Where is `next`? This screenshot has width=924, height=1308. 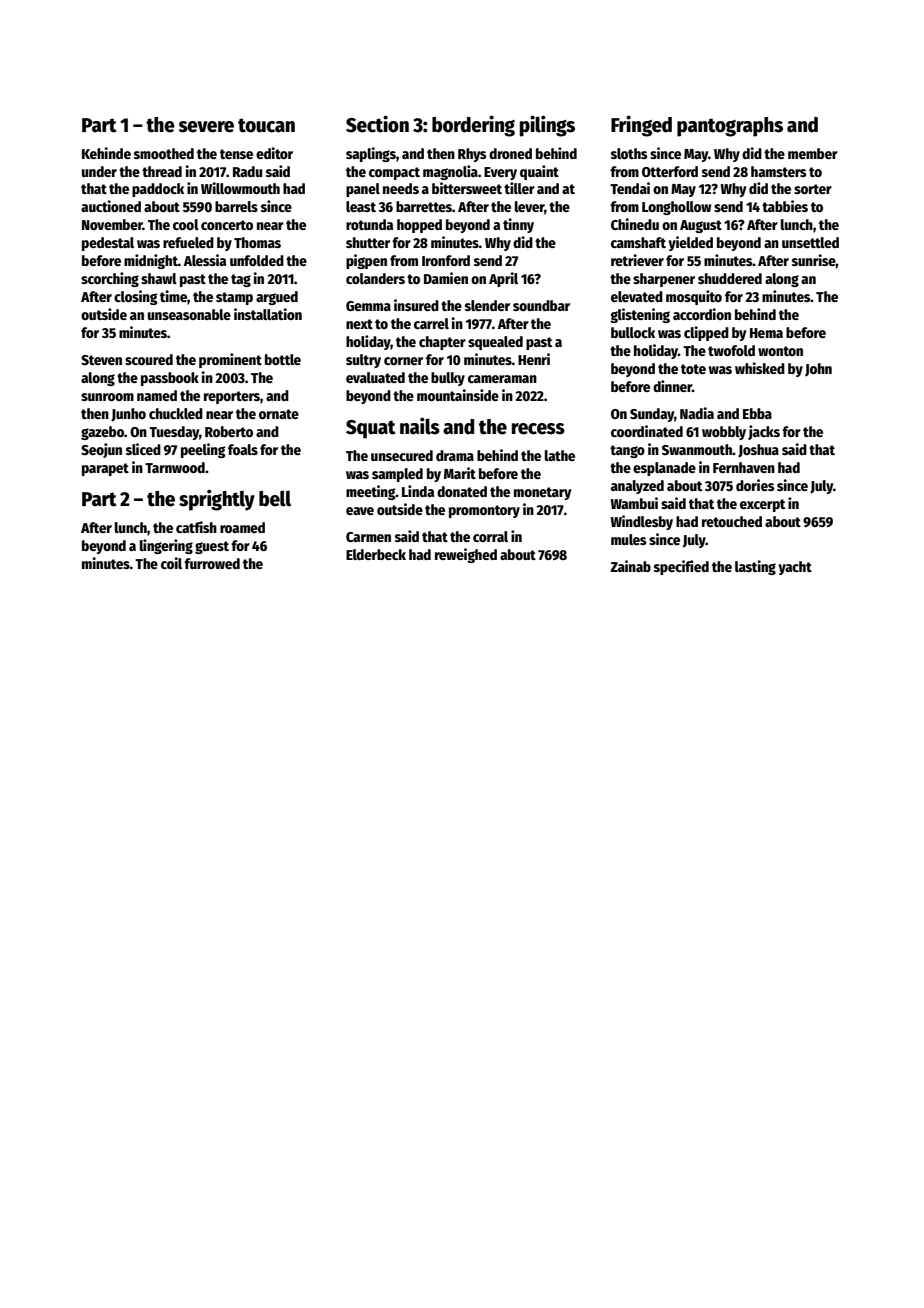 next is located at coordinates (359, 324).
